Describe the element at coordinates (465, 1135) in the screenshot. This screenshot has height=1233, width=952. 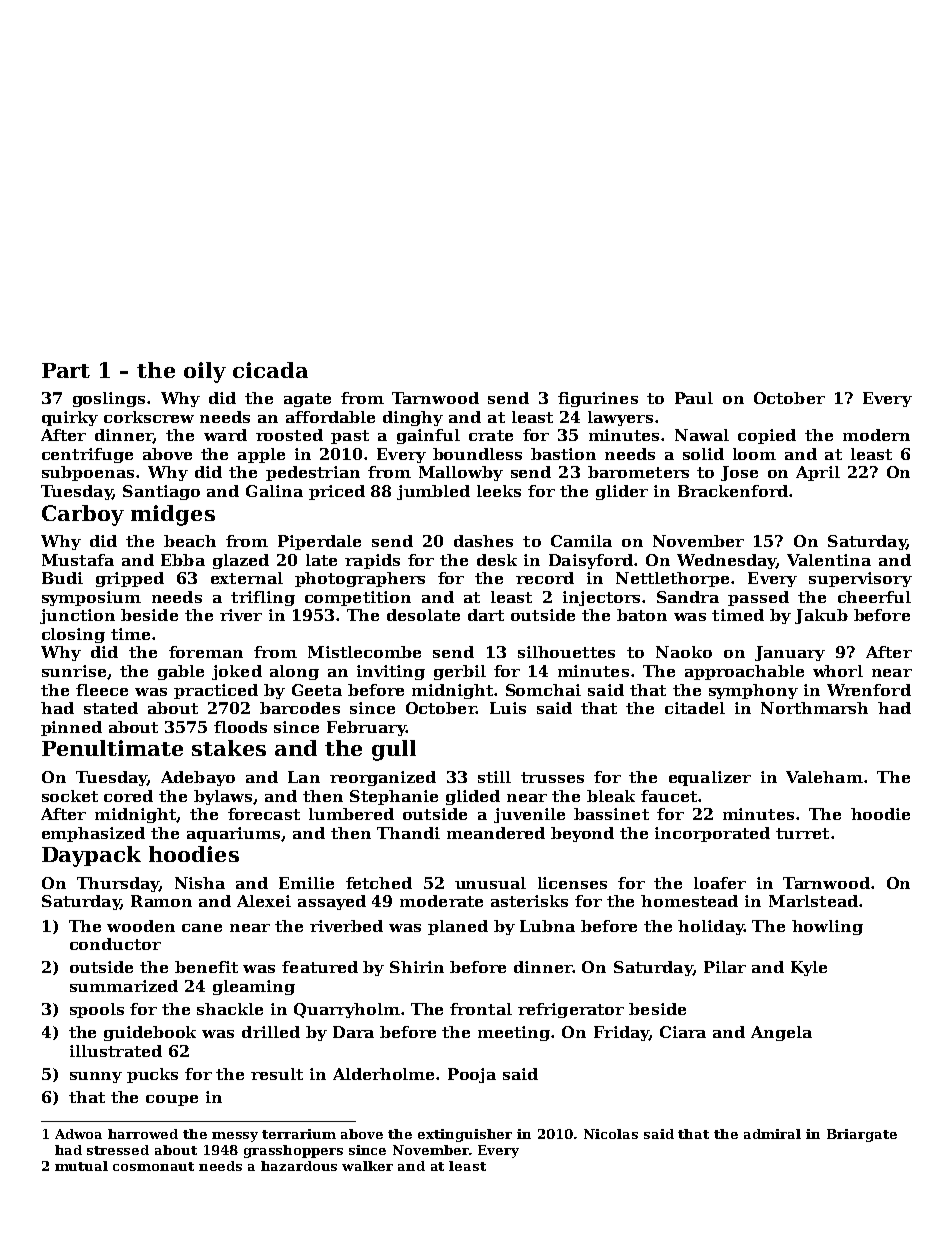
I see `extinguisher` at that location.
